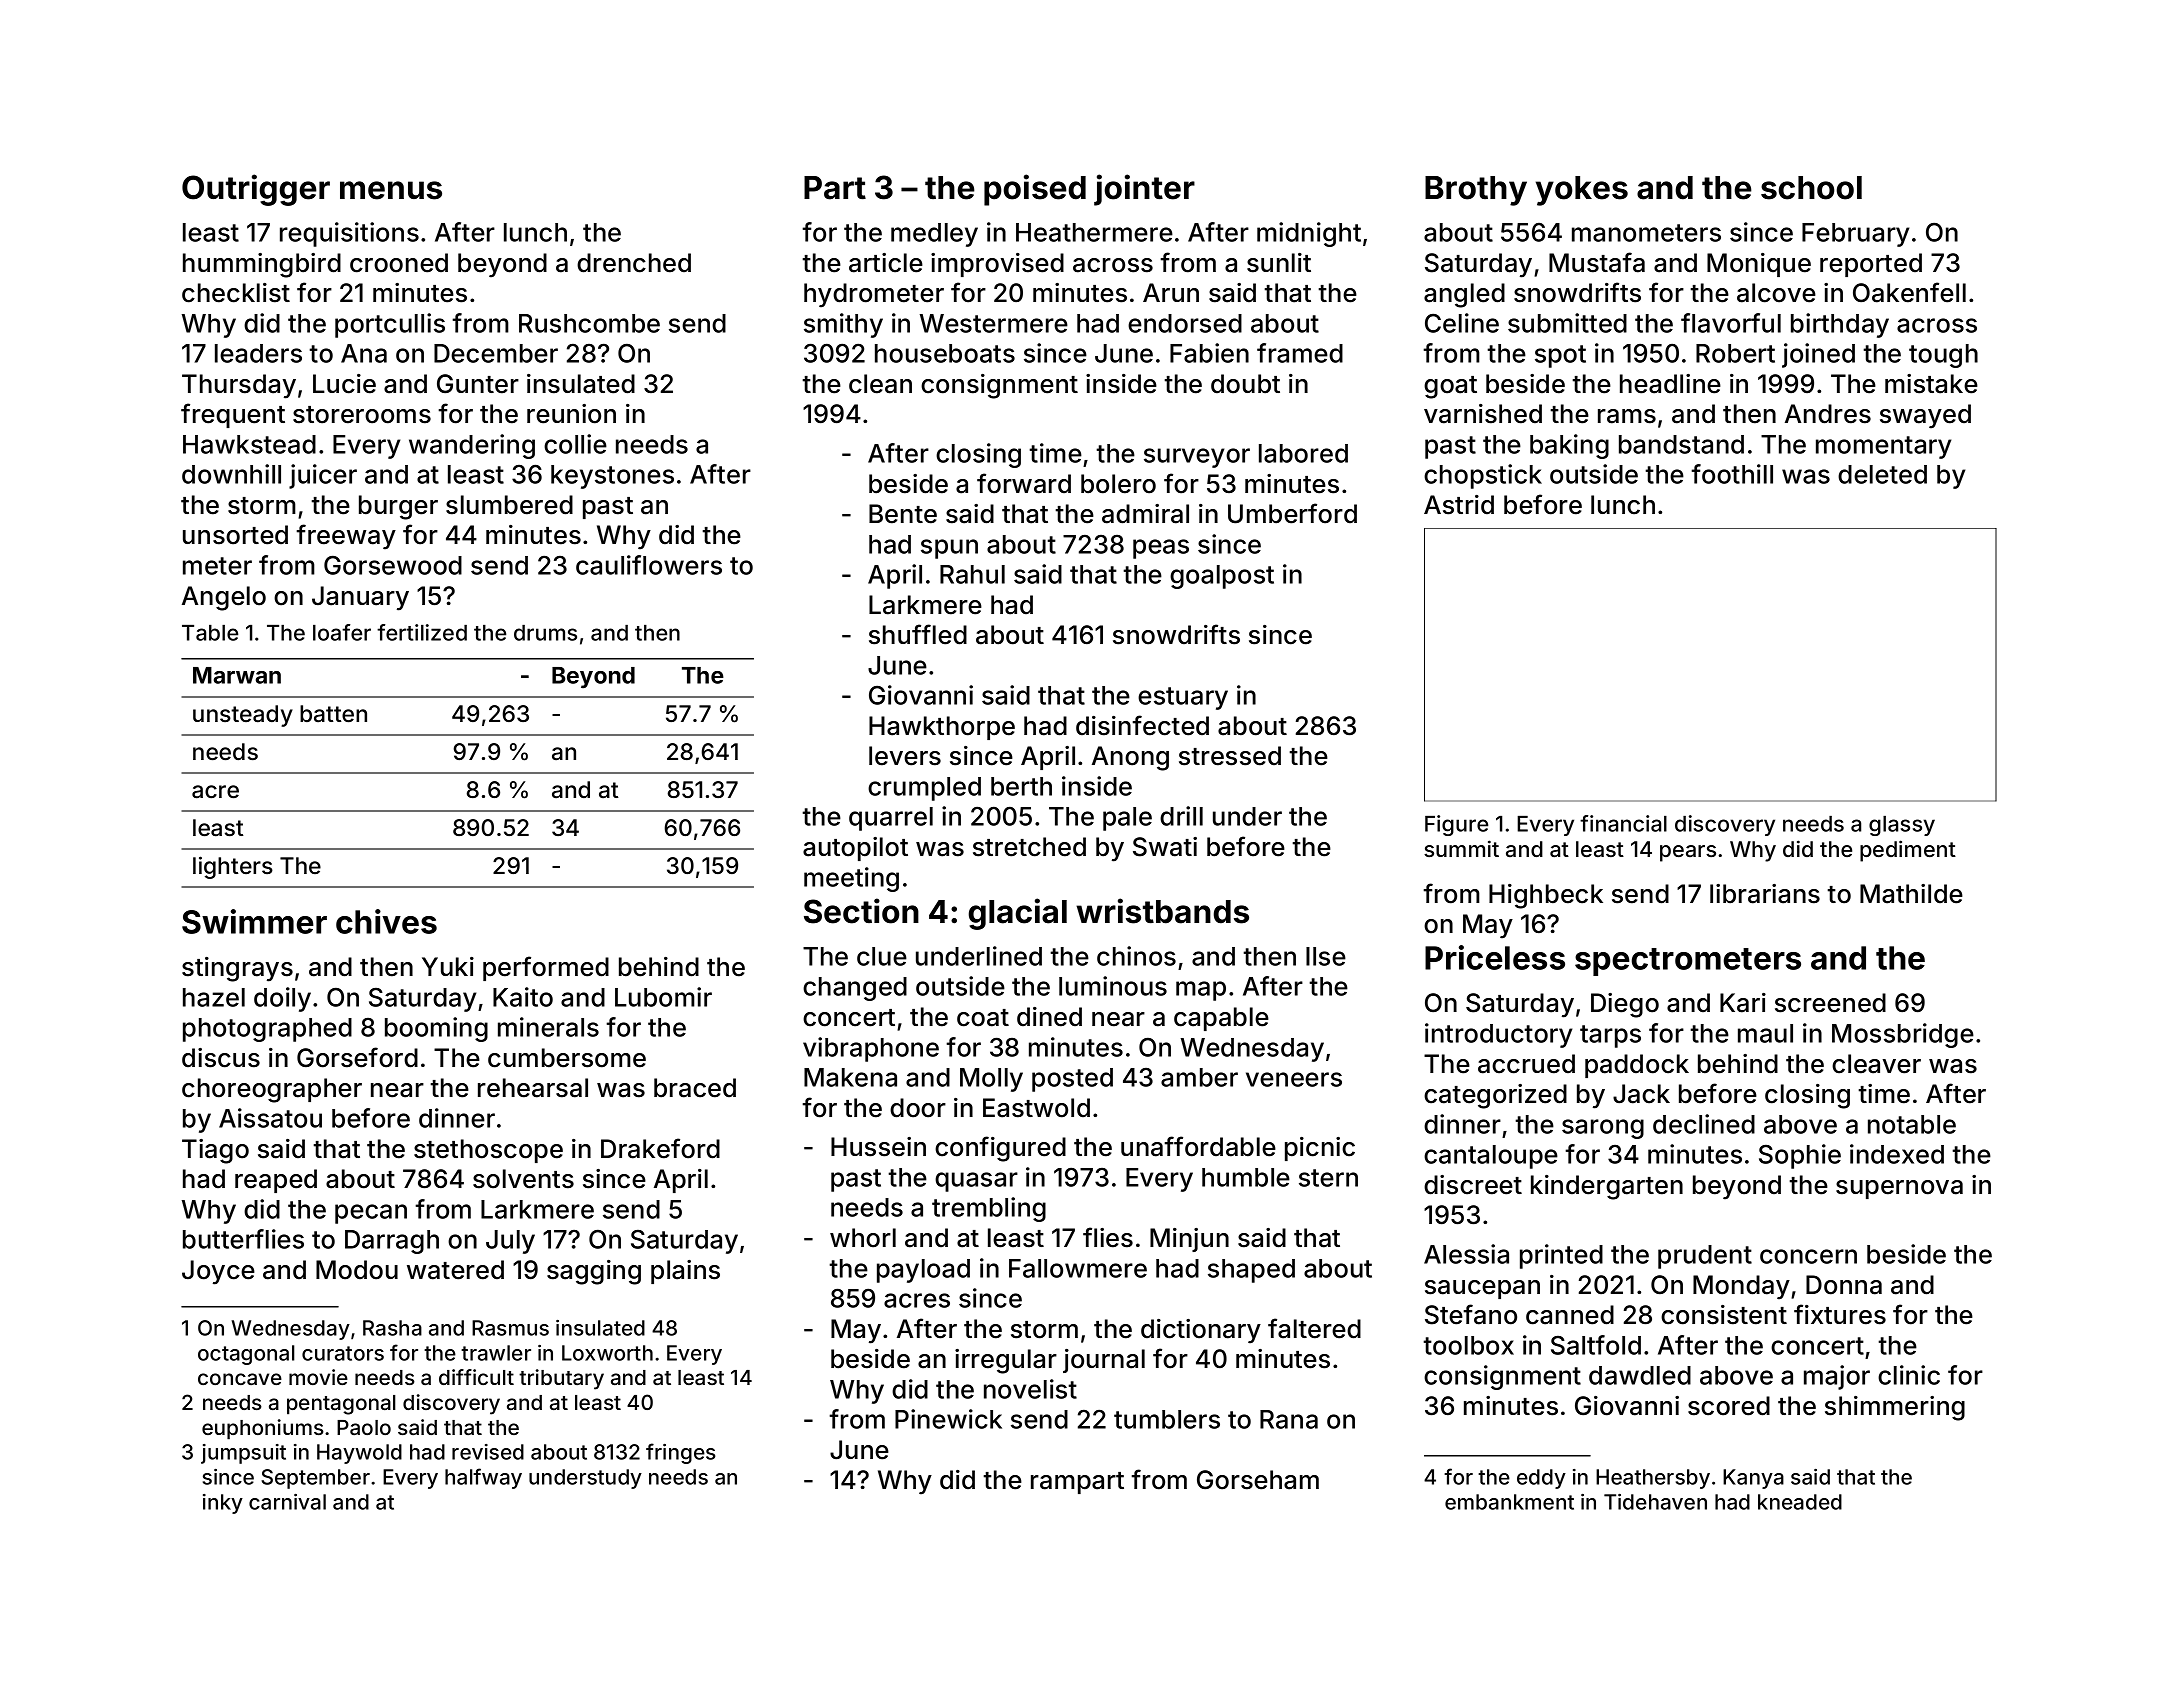 Image resolution: width=2178 pixels, height=1683 pixels. I want to click on Outrigger, so click(256, 190).
